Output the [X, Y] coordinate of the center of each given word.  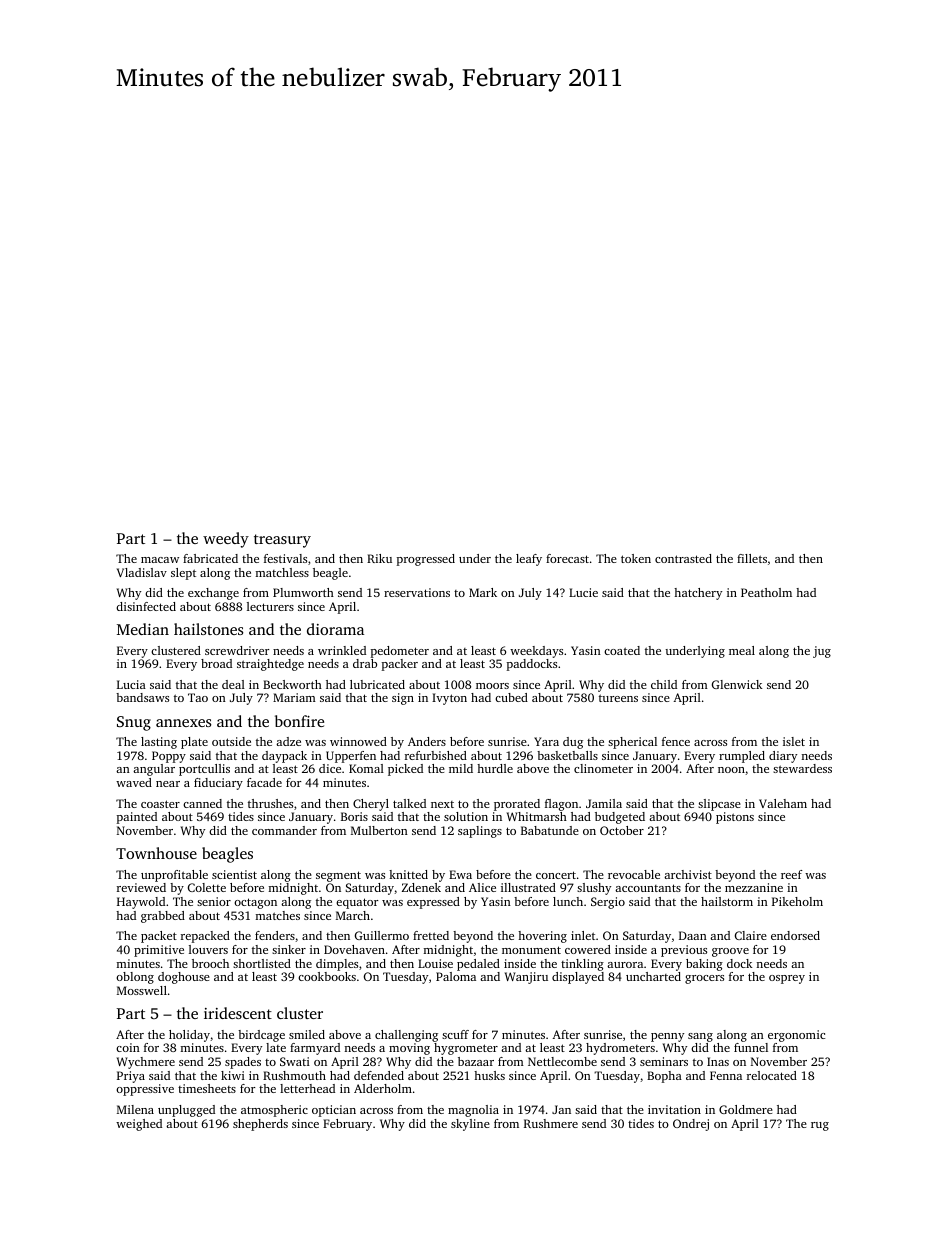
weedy [226, 540]
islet [794, 741]
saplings [480, 832]
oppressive [145, 1090]
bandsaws [142, 697]
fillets [752, 558]
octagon [255, 903]
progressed [426, 560]
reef [792, 874]
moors [492, 686]
